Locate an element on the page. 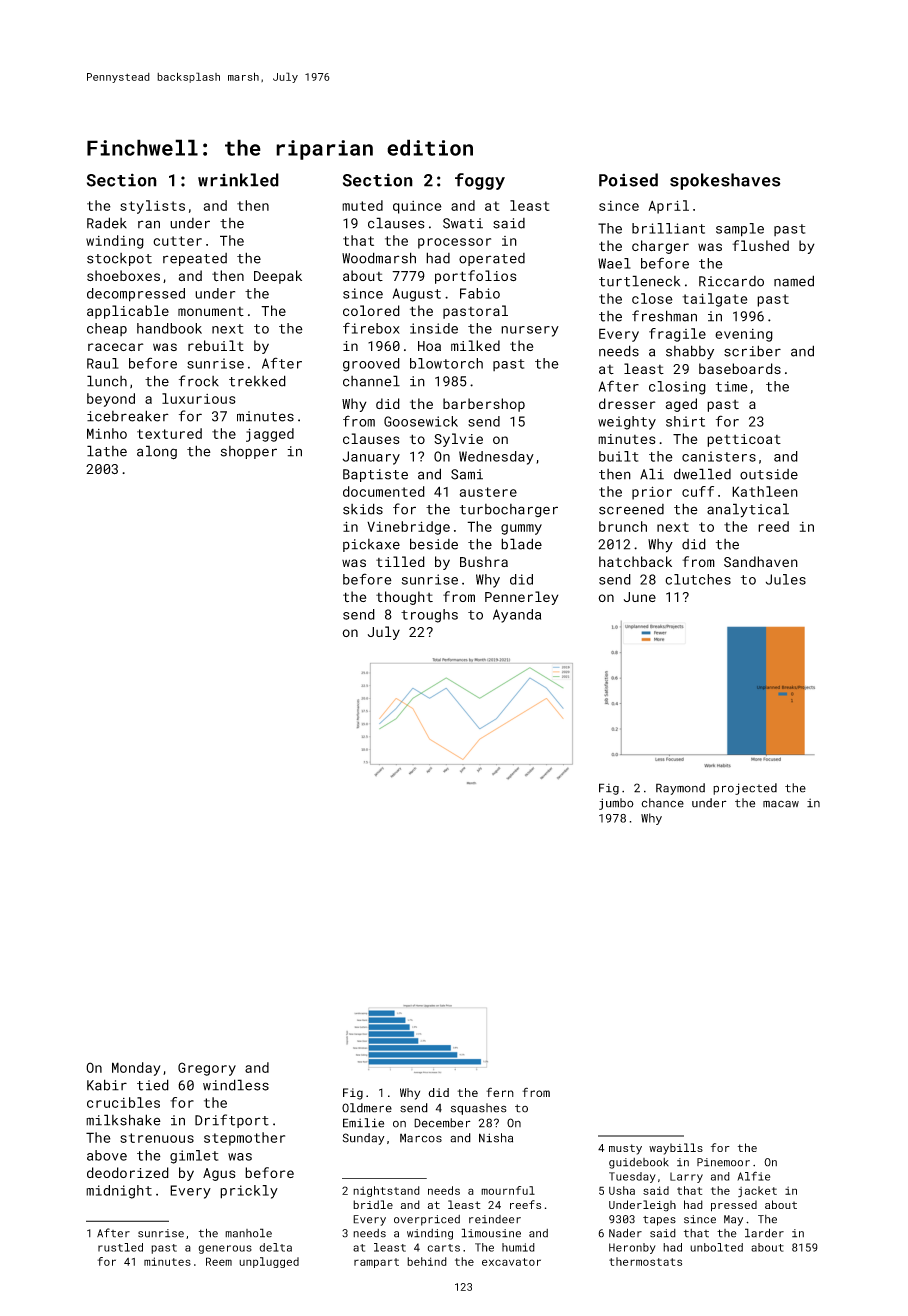 The image size is (908, 1316). Nisha is located at coordinates (496, 1138).
